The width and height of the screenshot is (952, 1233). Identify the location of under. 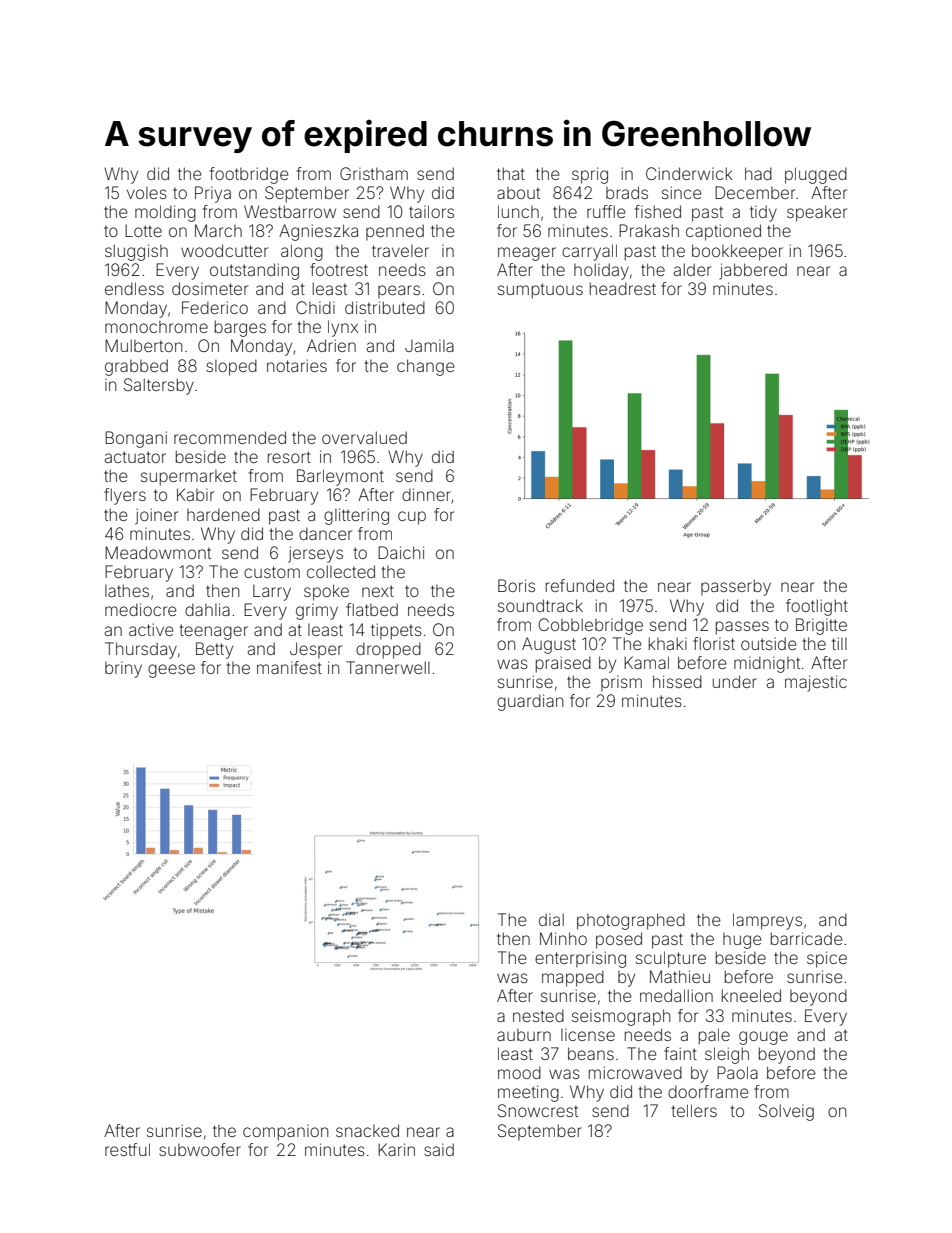
(735, 681).
